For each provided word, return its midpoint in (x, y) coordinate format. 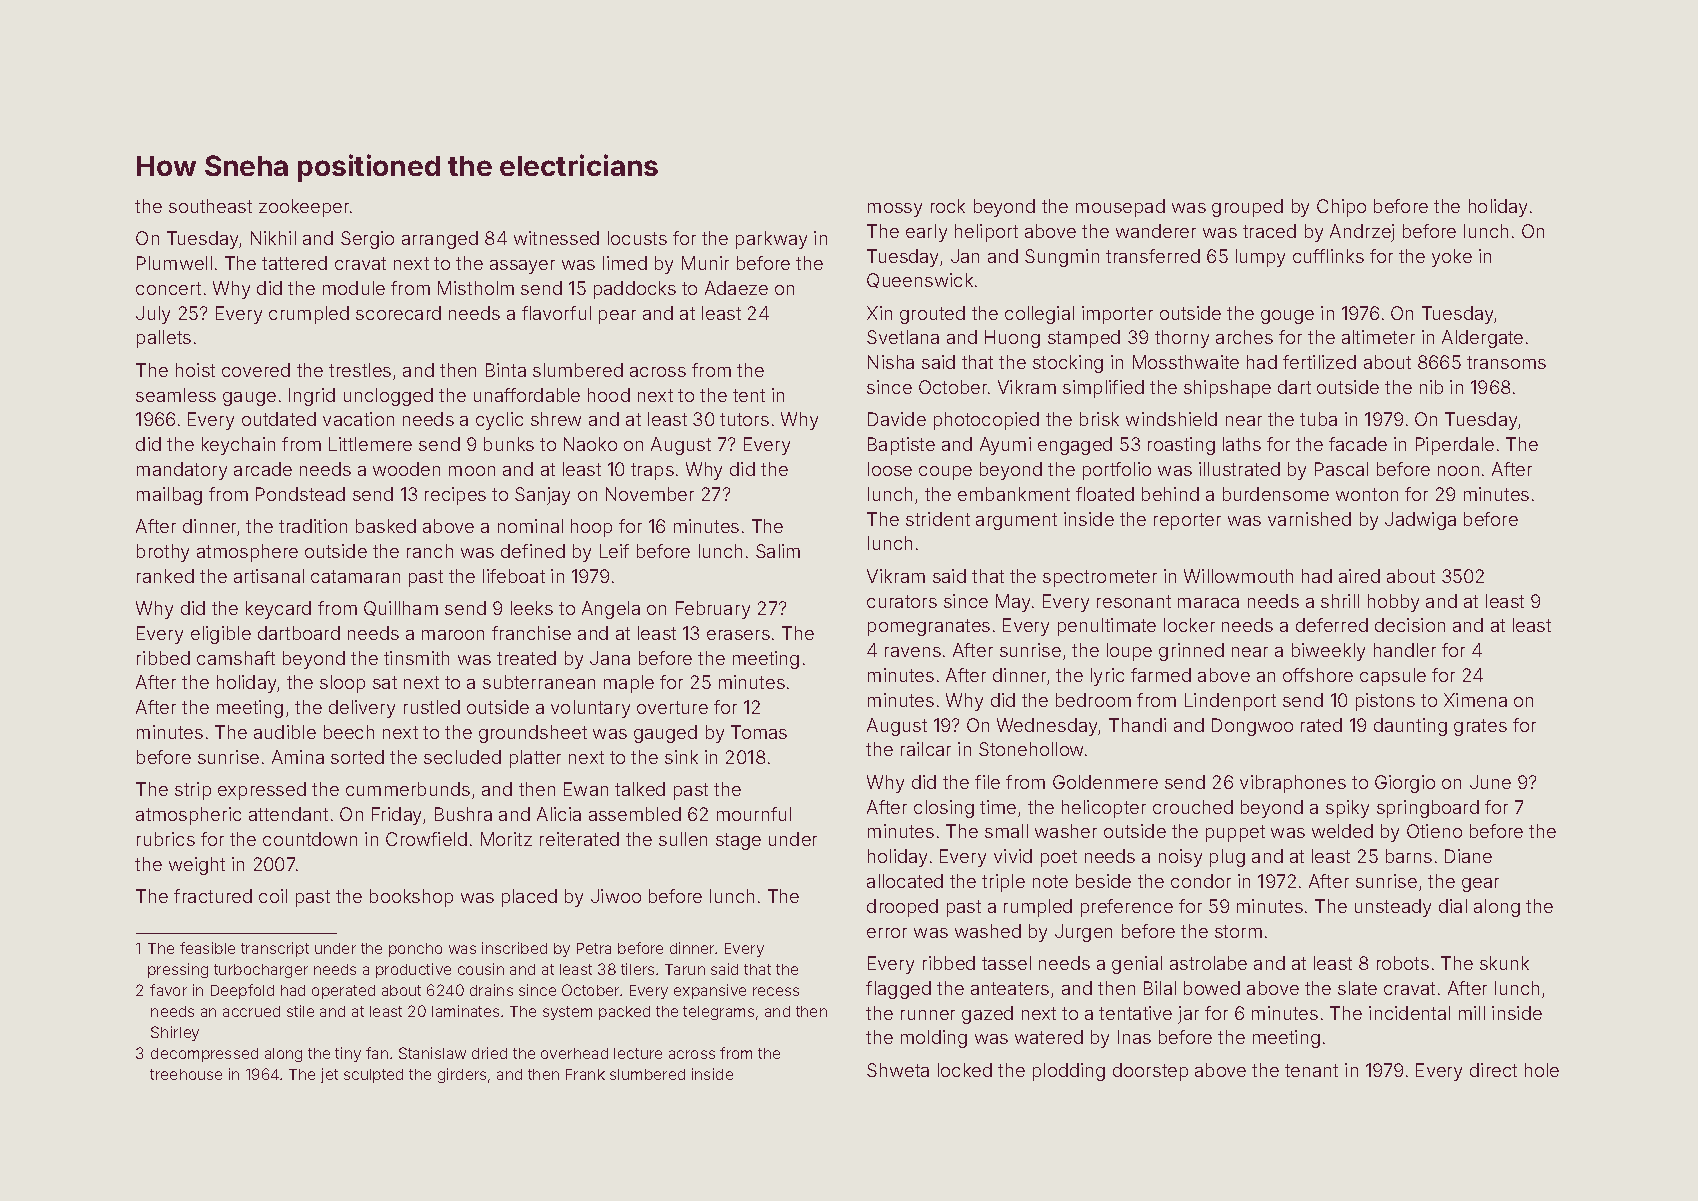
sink (681, 757)
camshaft (236, 658)
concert (168, 288)
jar (1188, 1015)
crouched (1193, 807)
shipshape (1227, 389)
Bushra (463, 814)
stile (300, 1011)
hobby (1393, 603)
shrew (556, 419)
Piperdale (1455, 446)
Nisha (891, 362)
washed (988, 931)
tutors (744, 419)
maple (629, 684)
